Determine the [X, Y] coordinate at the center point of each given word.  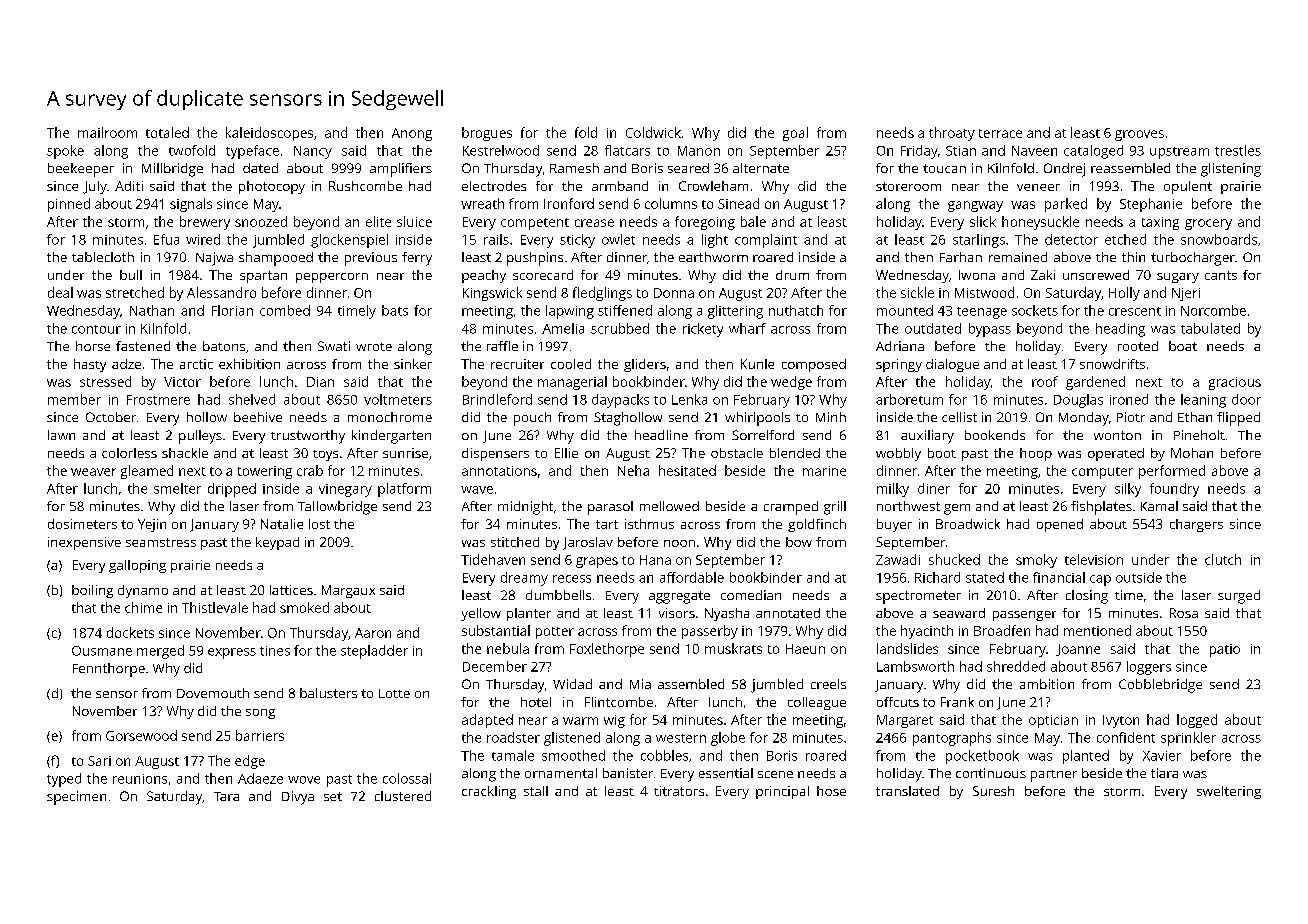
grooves [1139, 135]
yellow [481, 614]
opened [1060, 525]
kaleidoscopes [269, 134]
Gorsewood [141, 735]
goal [795, 134]
